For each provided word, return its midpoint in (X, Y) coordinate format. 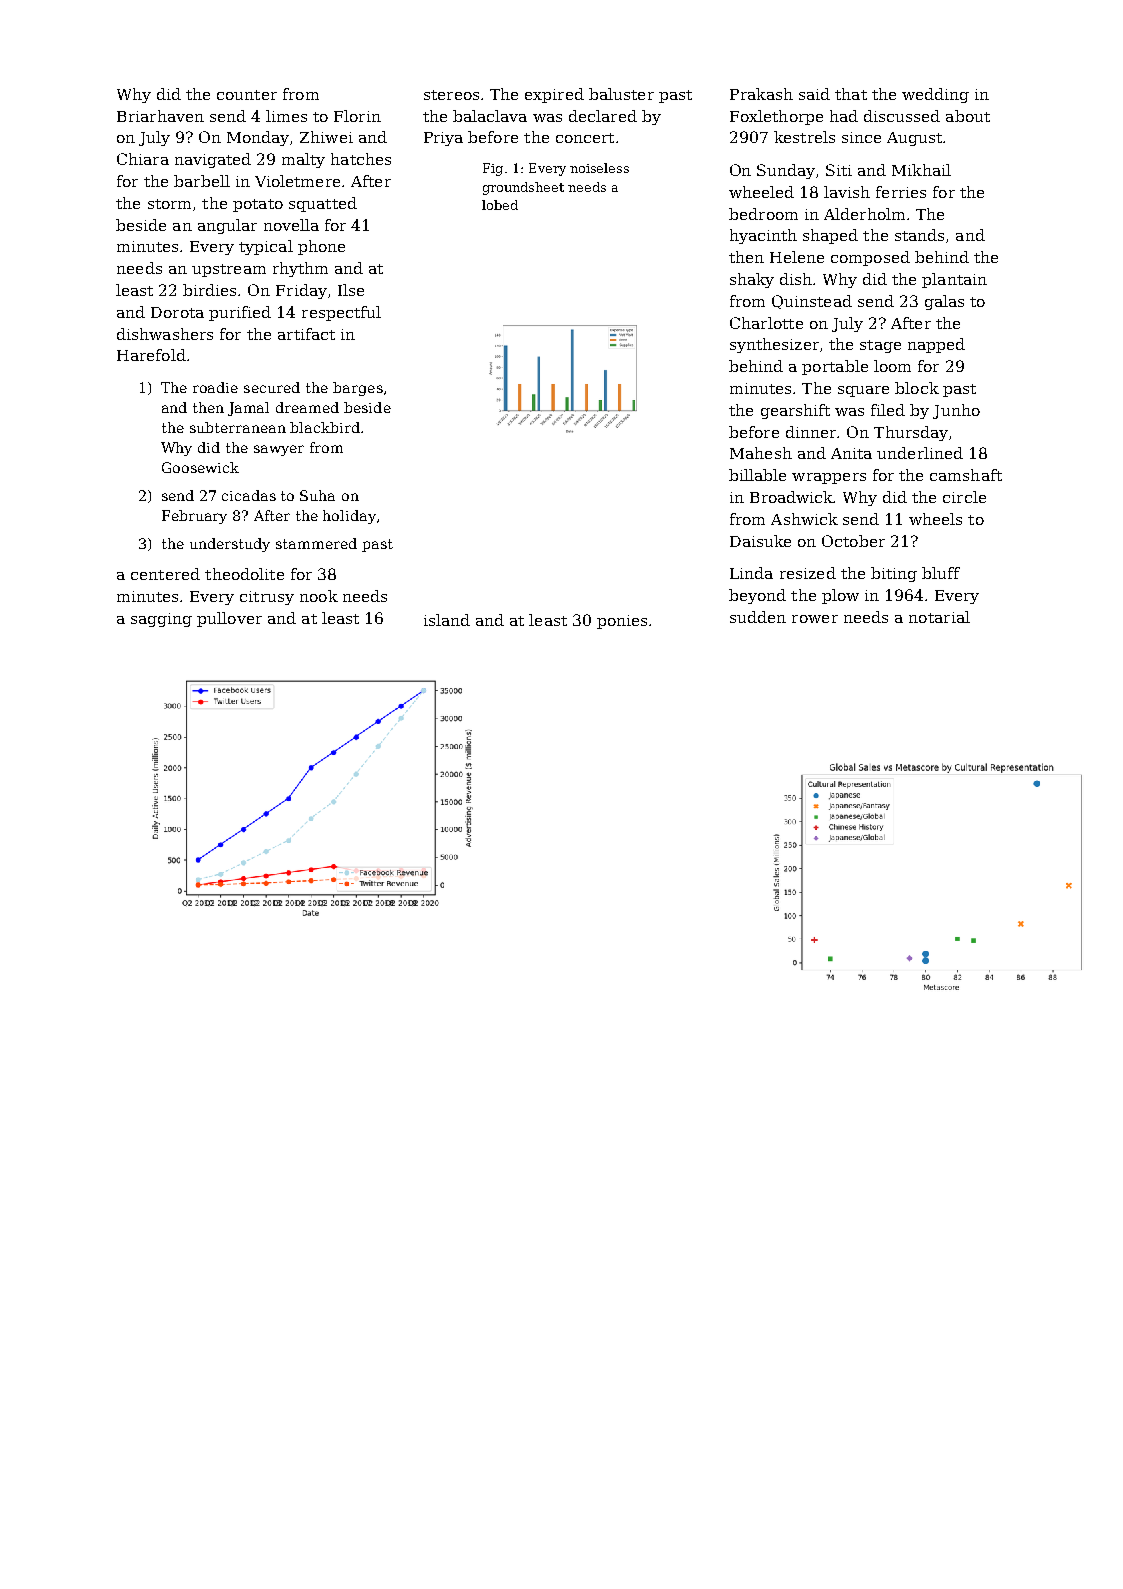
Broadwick (792, 497)
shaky (752, 280)
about (968, 116)
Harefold (151, 355)
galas (944, 302)
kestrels (804, 137)
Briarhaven (160, 116)
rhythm (300, 269)
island (447, 620)
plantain (954, 280)
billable (757, 475)
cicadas (249, 495)
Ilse (351, 290)
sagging (161, 620)
